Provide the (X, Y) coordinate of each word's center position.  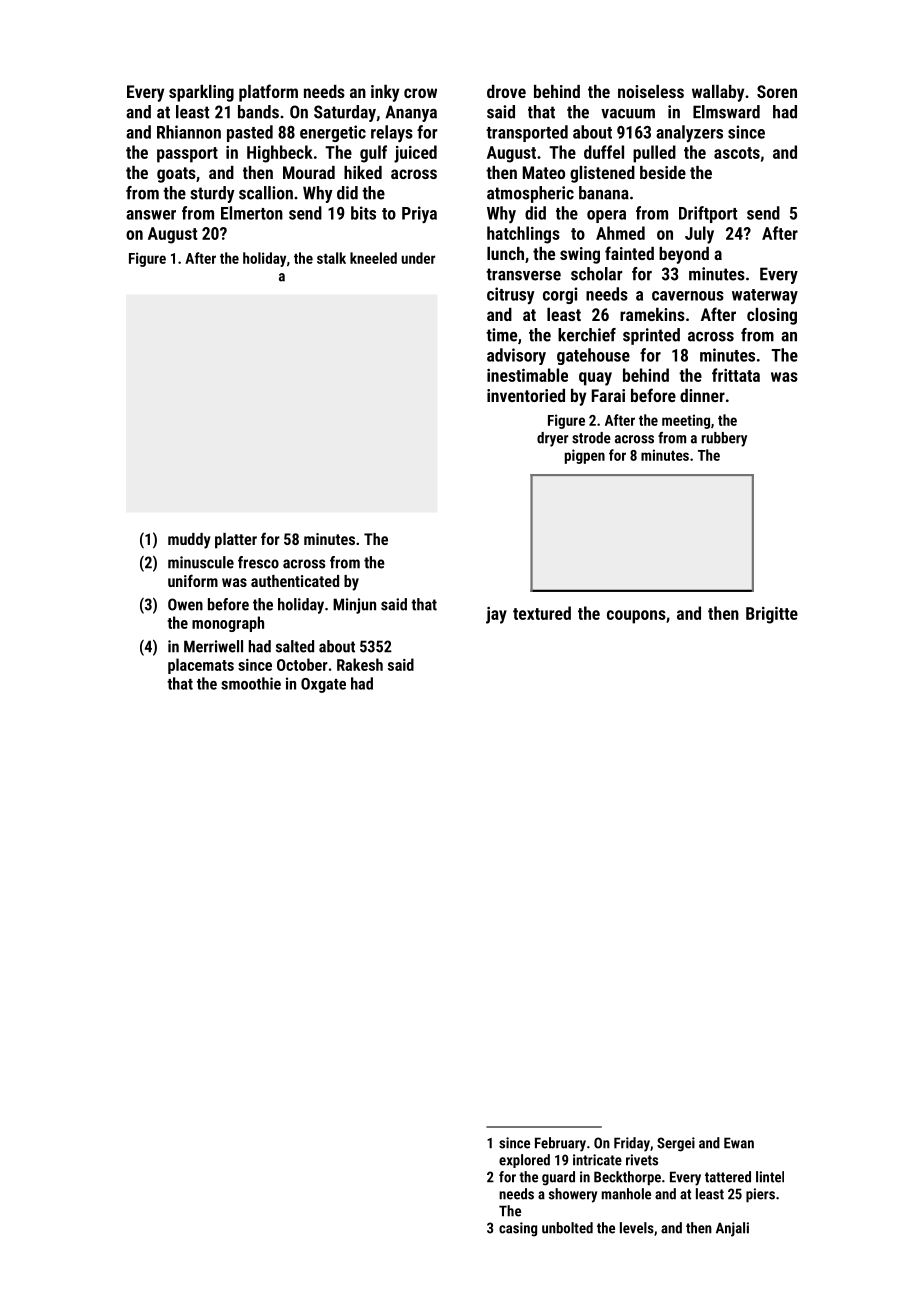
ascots (737, 153)
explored (524, 1161)
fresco (258, 562)
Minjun (354, 606)
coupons (636, 617)
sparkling (201, 93)
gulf (373, 154)
